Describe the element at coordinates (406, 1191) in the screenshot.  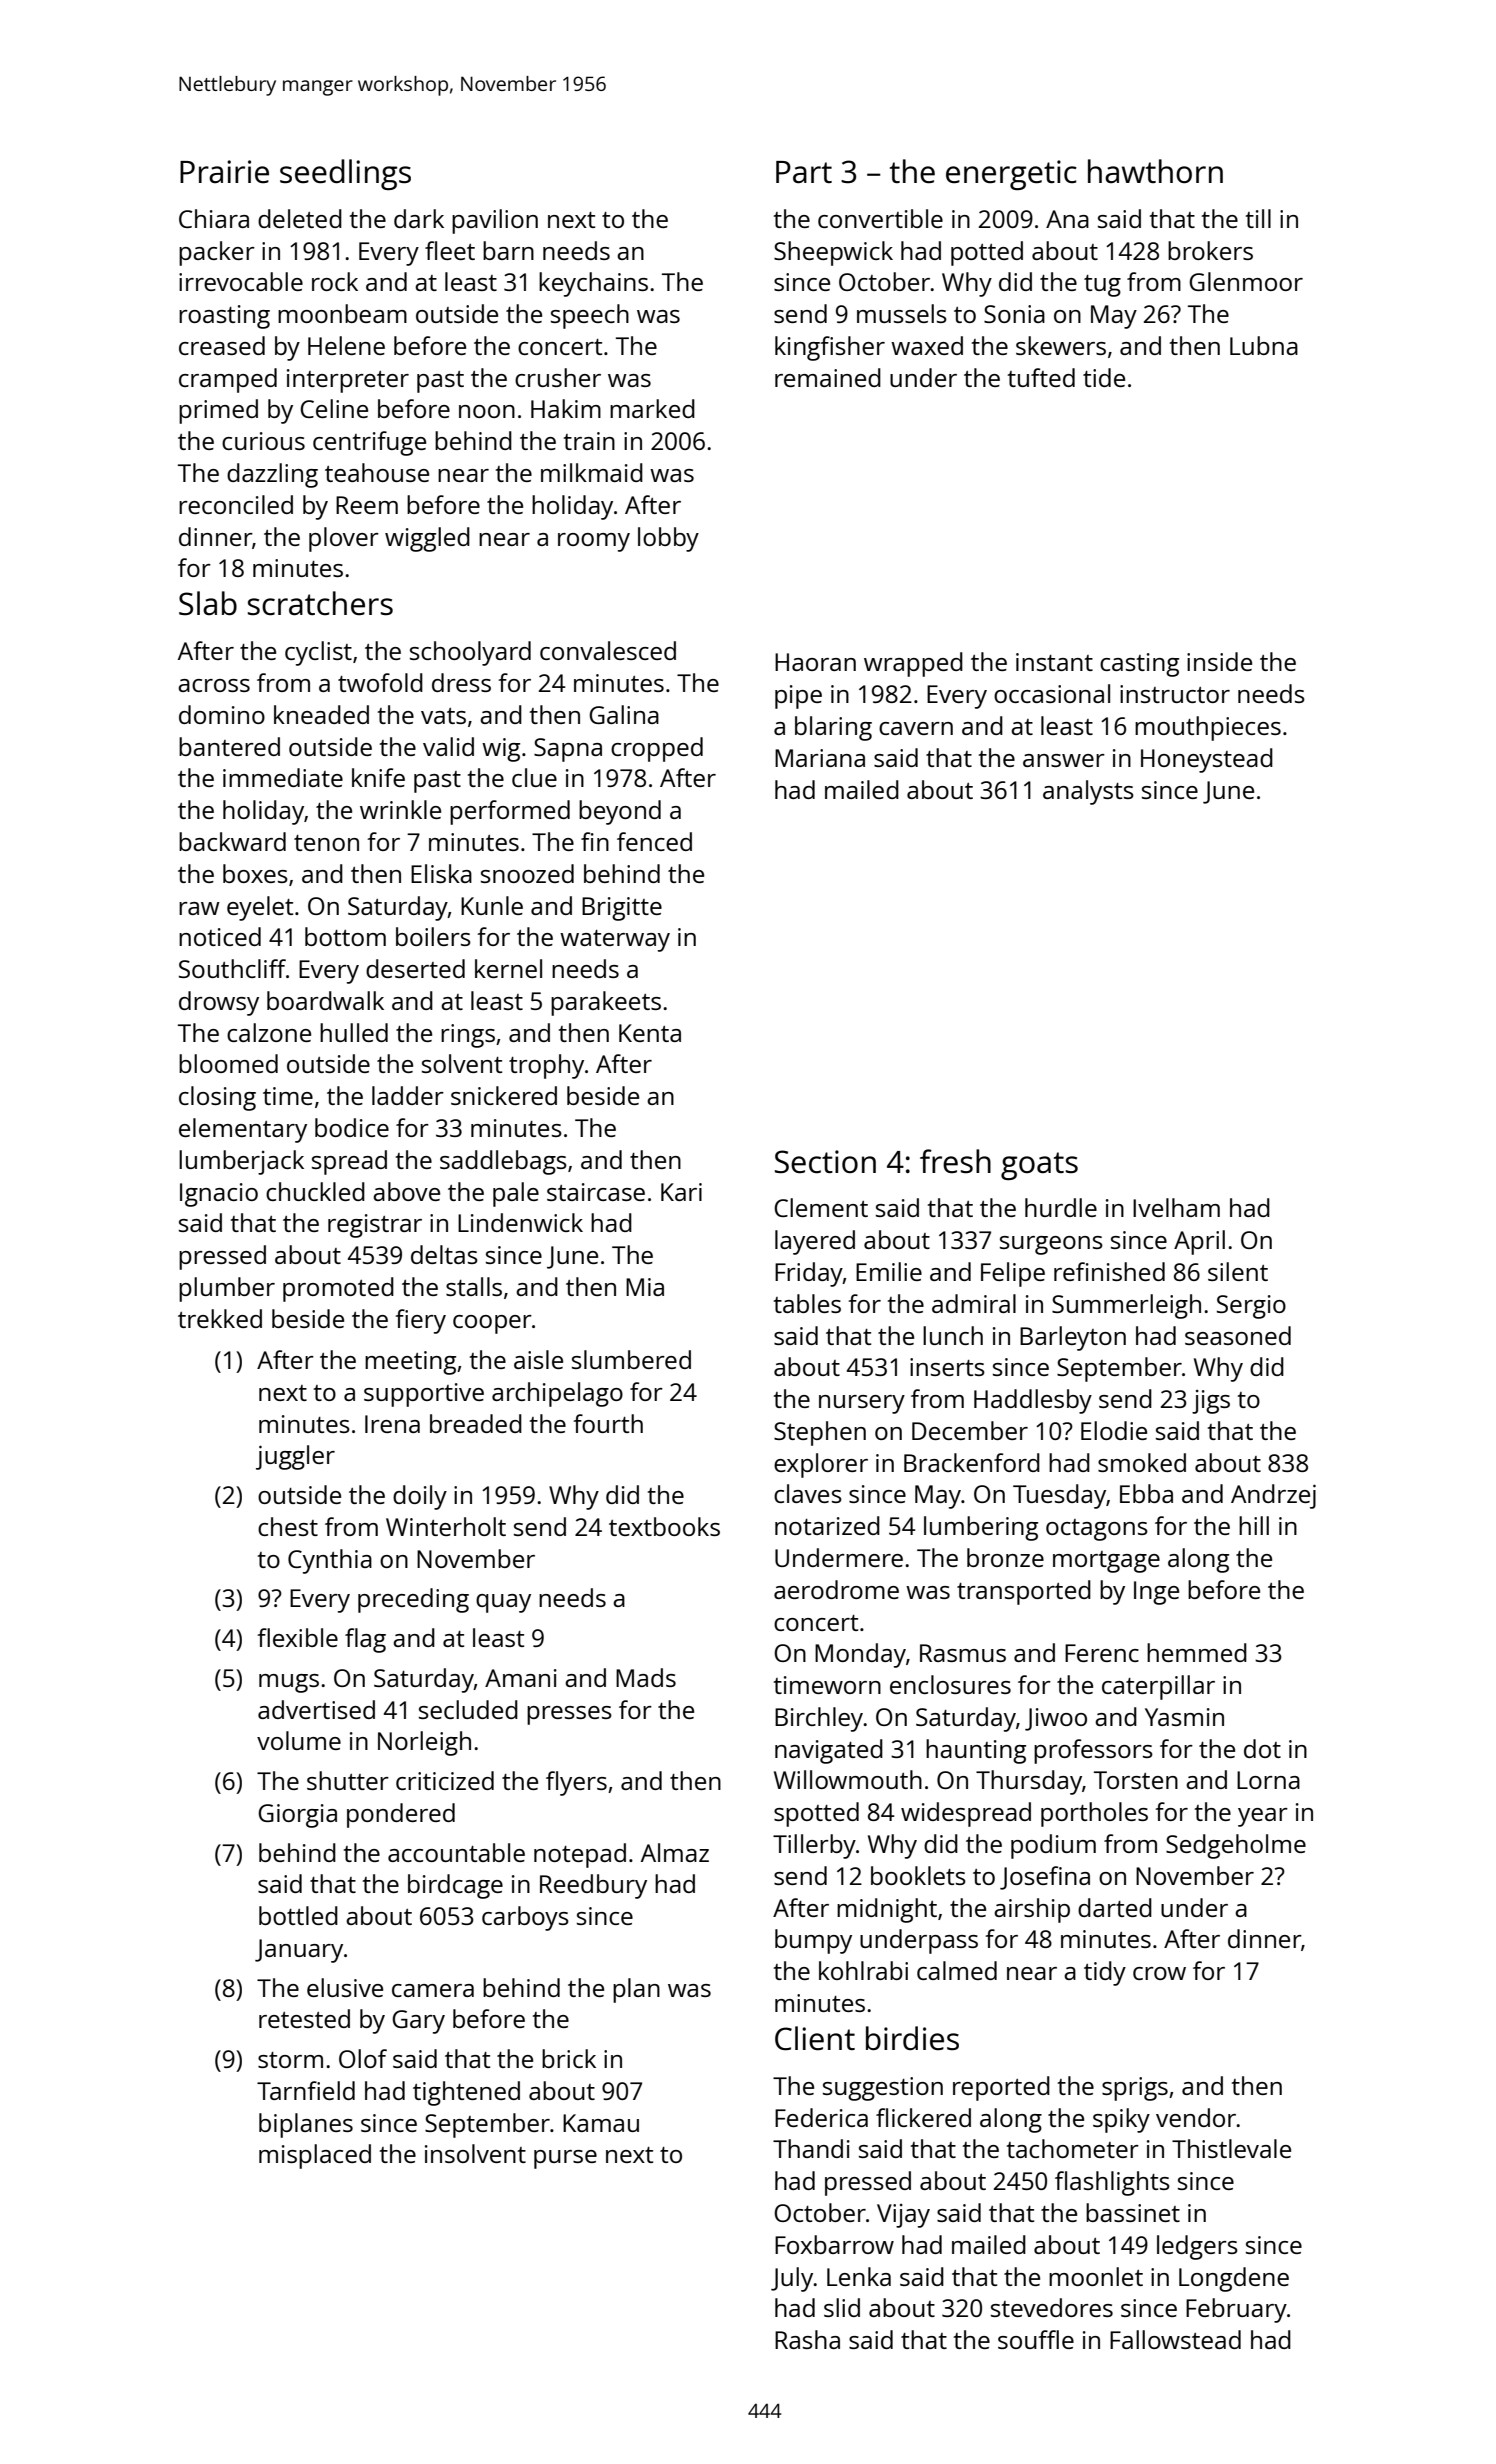
I see `above` at that location.
